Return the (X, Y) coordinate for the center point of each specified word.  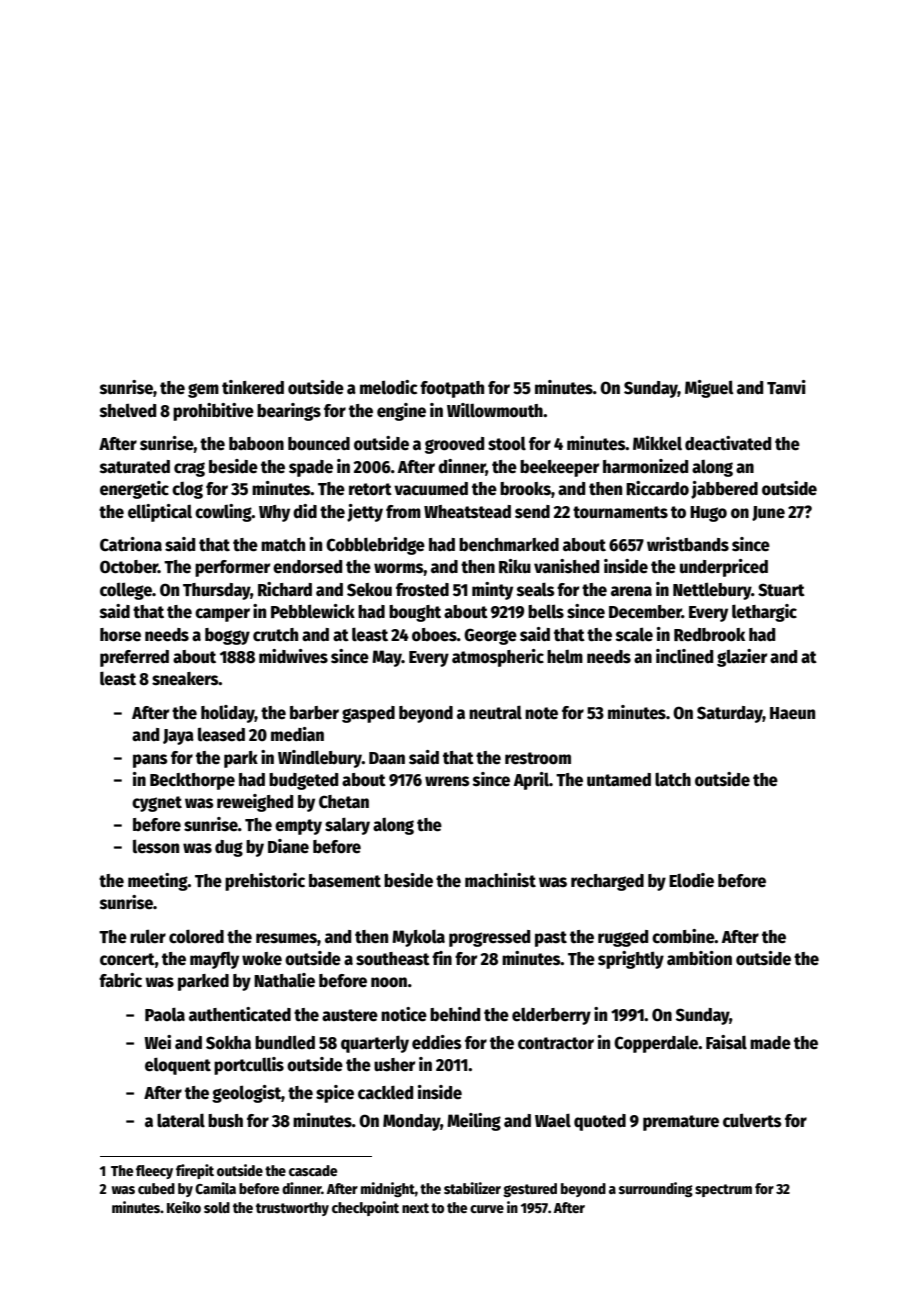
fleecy (154, 1172)
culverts (752, 1120)
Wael (553, 1120)
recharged (607, 882)
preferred (134, 658)
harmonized (645, 466)
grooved (454, 445)
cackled (385, 1092)
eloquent (178, 1066)
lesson (156, 846)
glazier (742, 658)
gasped (368, 714)
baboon (256, 444)
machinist (500, 880)
